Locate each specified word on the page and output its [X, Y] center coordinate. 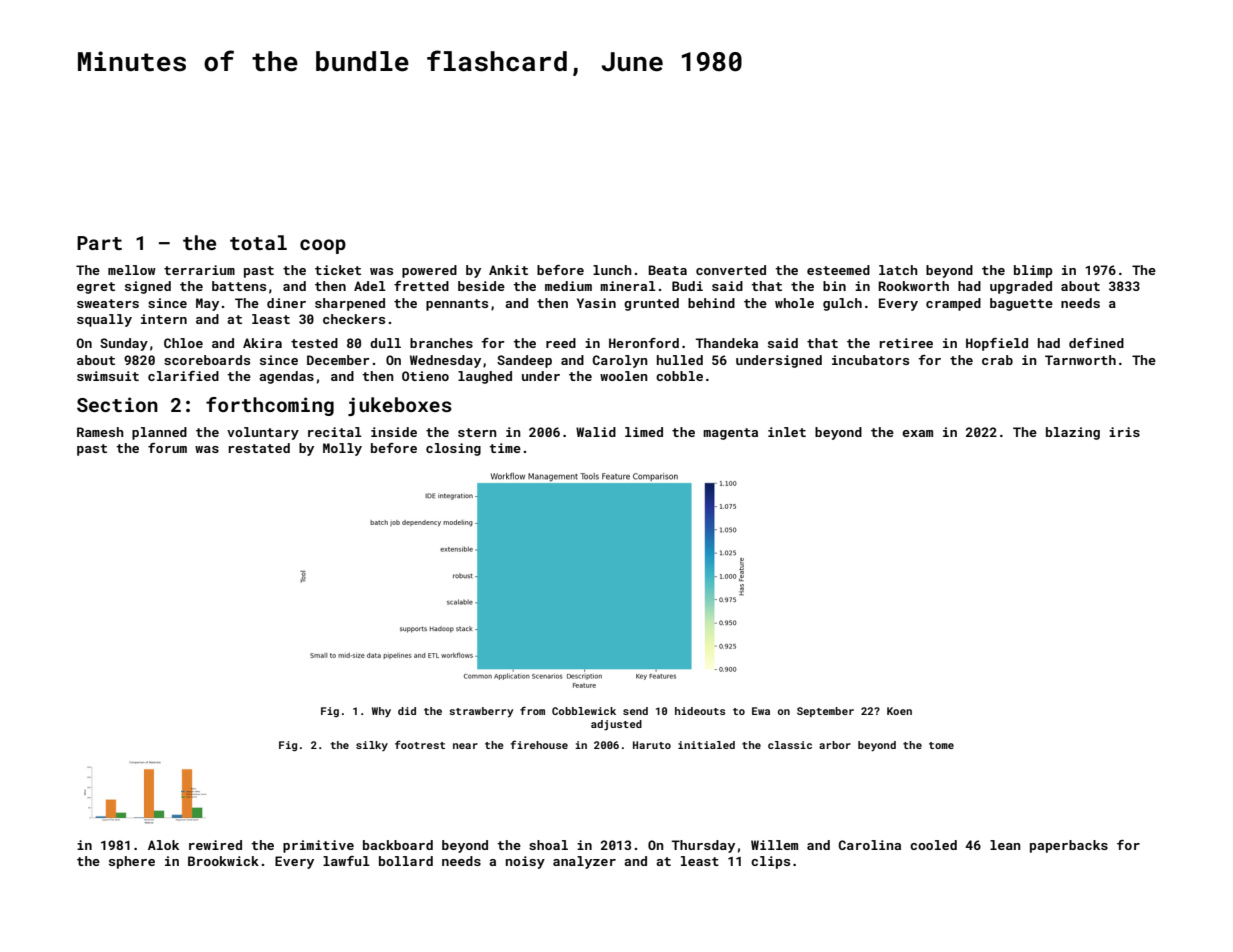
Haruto [652, 745]
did [407, 711]
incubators [870, 360]
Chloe [183, 343]
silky [372, 746]
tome [941, 745]
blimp [1033, 271]
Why [381, 712]
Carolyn [620, 361]
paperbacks [1069, 846]
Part [99, 243]
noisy [525, 862]
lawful [346, 861]
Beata [667, 270]
